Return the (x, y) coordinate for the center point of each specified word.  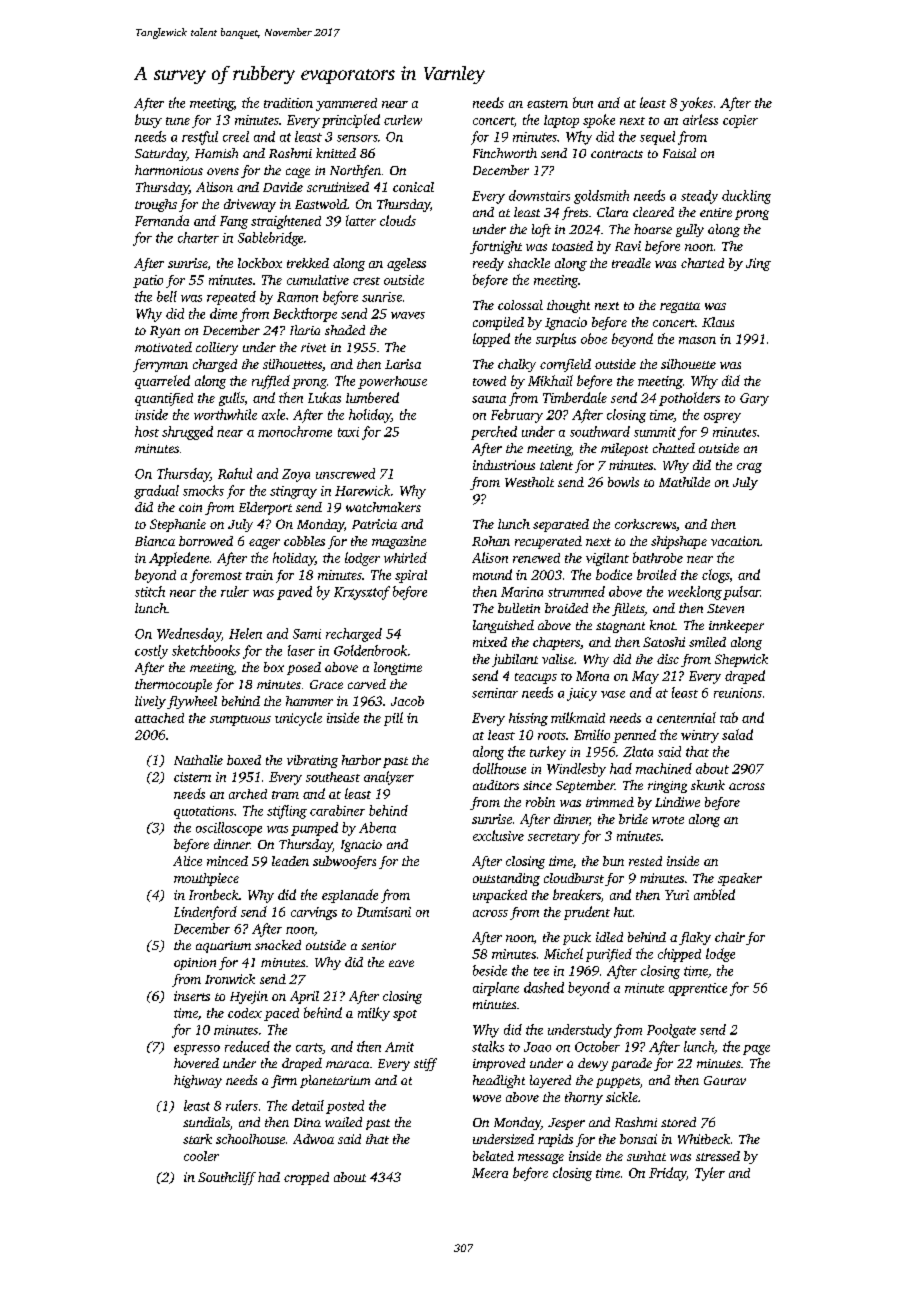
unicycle (298, 719)
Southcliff (227, 1178)
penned (634, 736)
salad (737, 734)
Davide (283, 187)
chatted (674, 448)
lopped (491, 340)
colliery (217, 348)
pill (393, 719)
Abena (377, 827)
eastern (547, 104)
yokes (696, 104)
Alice (187, 861)
